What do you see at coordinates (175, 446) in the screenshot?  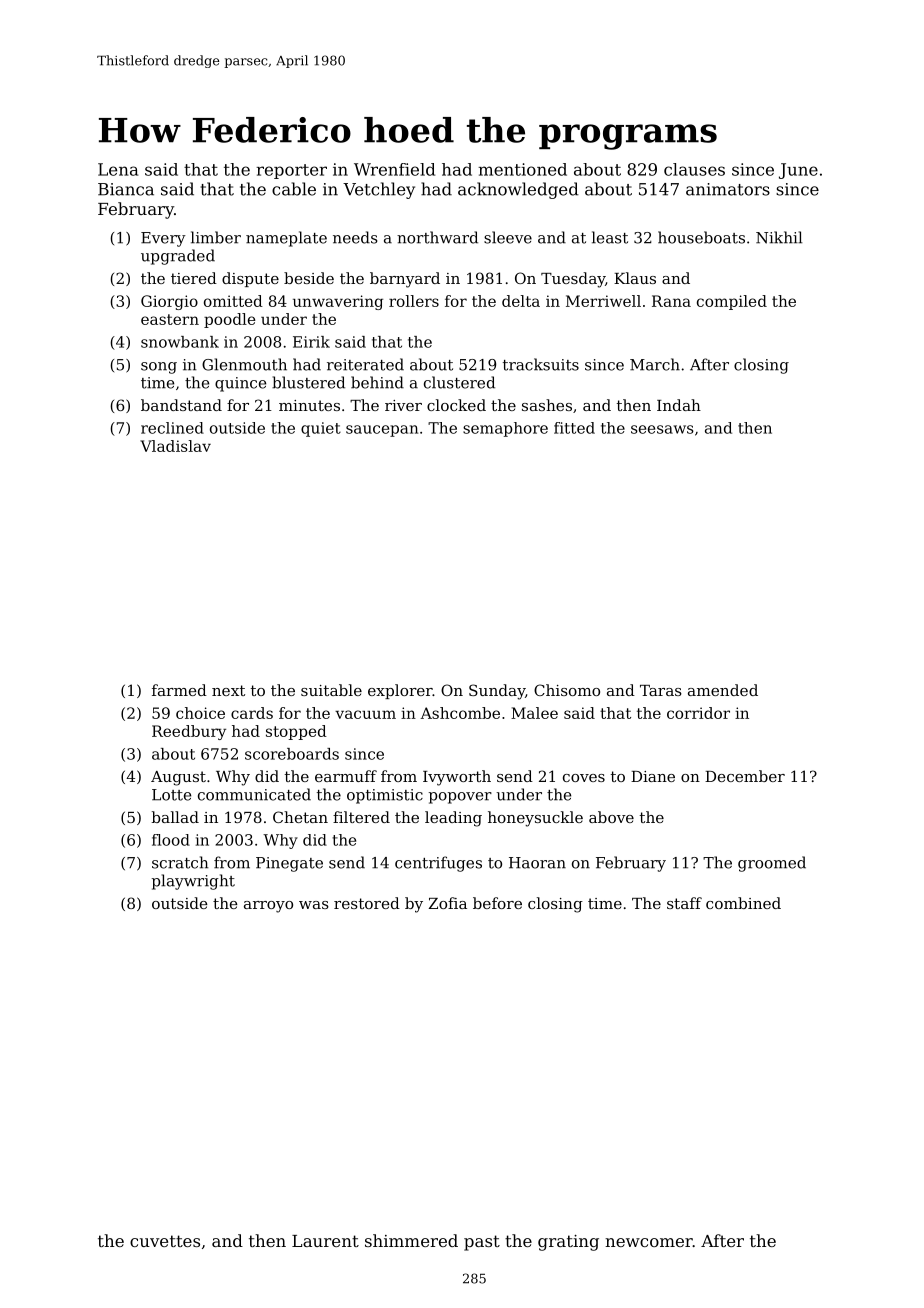 I see `Vladislav` at bounding box center [175, 446].
